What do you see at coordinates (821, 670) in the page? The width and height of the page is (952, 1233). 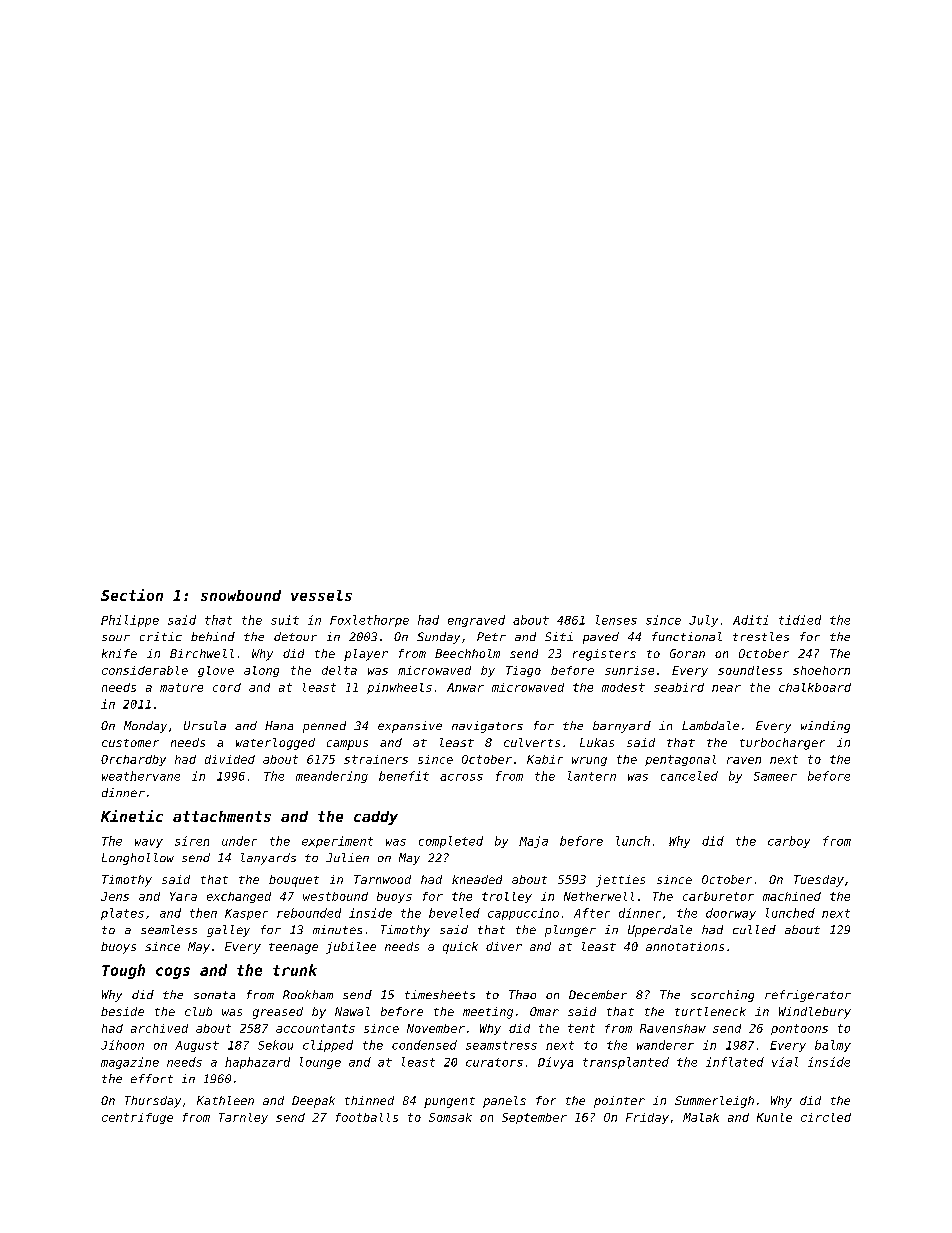 I see `shoehorn` at bounding box center [821, 670].
